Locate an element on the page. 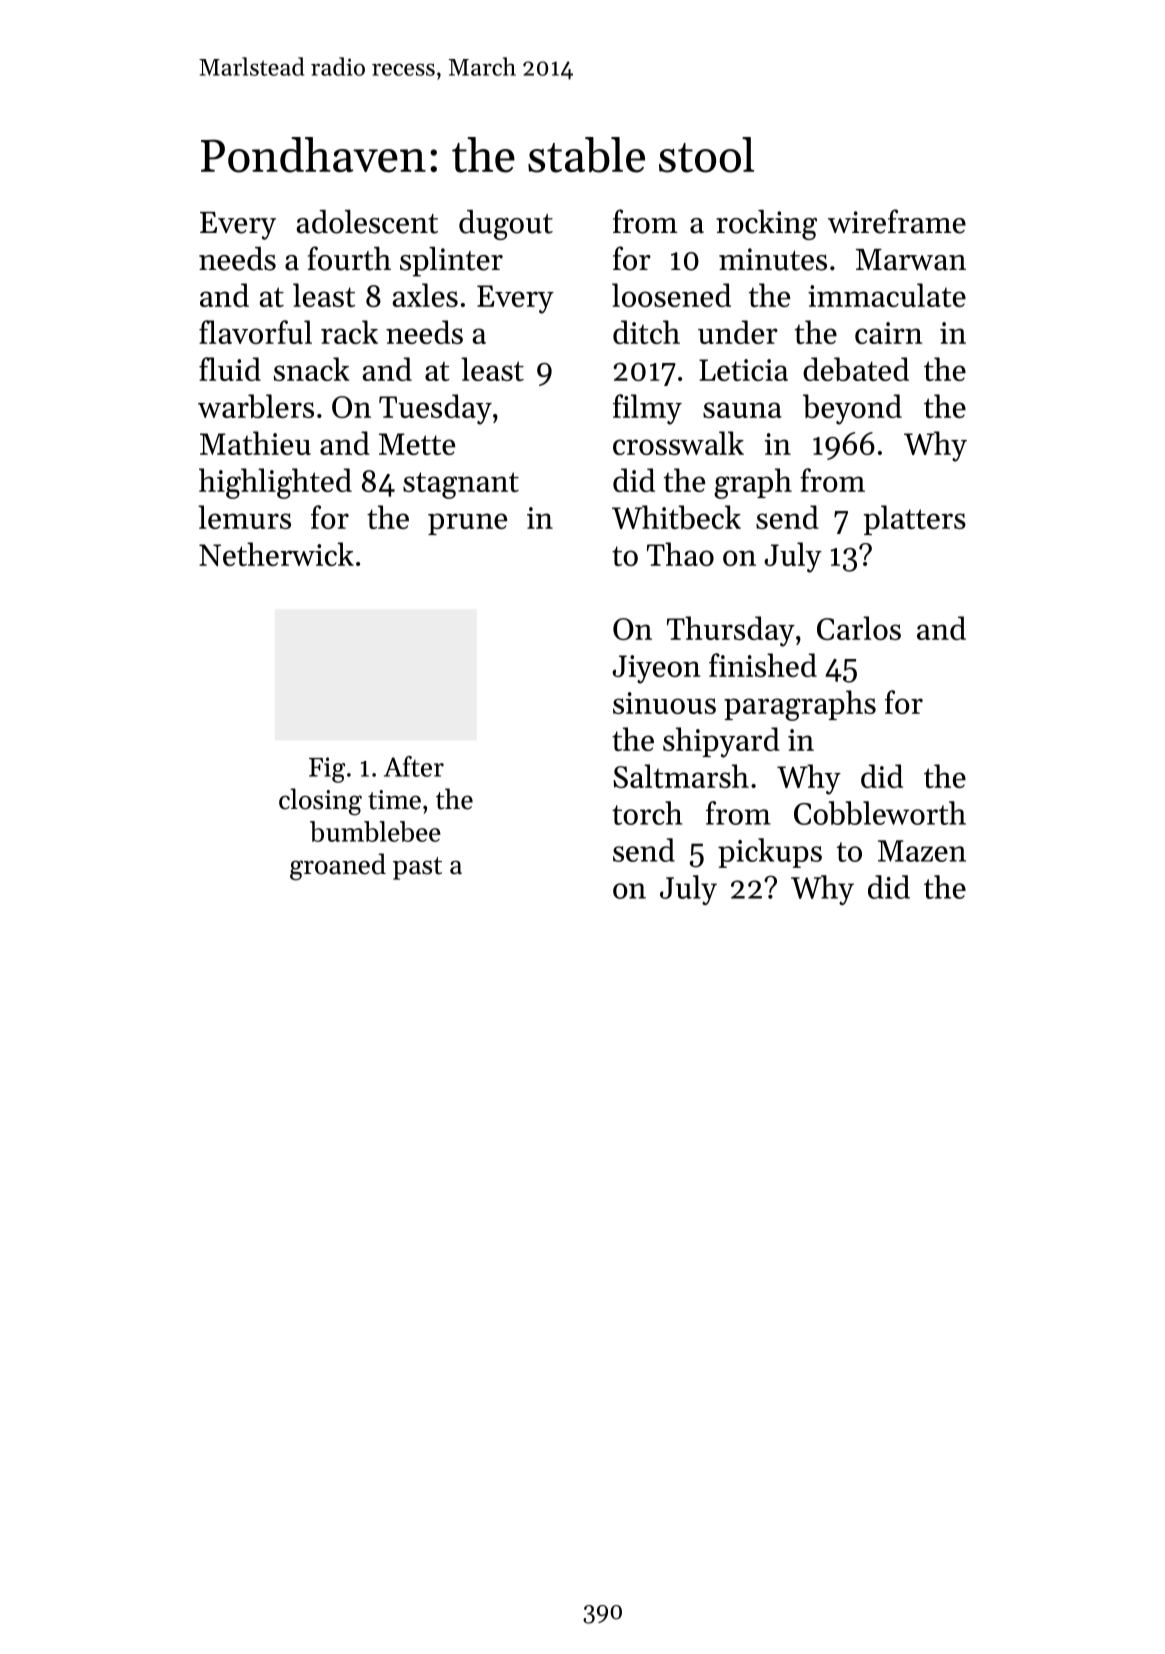  fourth is located at coordinates (349, 258).
